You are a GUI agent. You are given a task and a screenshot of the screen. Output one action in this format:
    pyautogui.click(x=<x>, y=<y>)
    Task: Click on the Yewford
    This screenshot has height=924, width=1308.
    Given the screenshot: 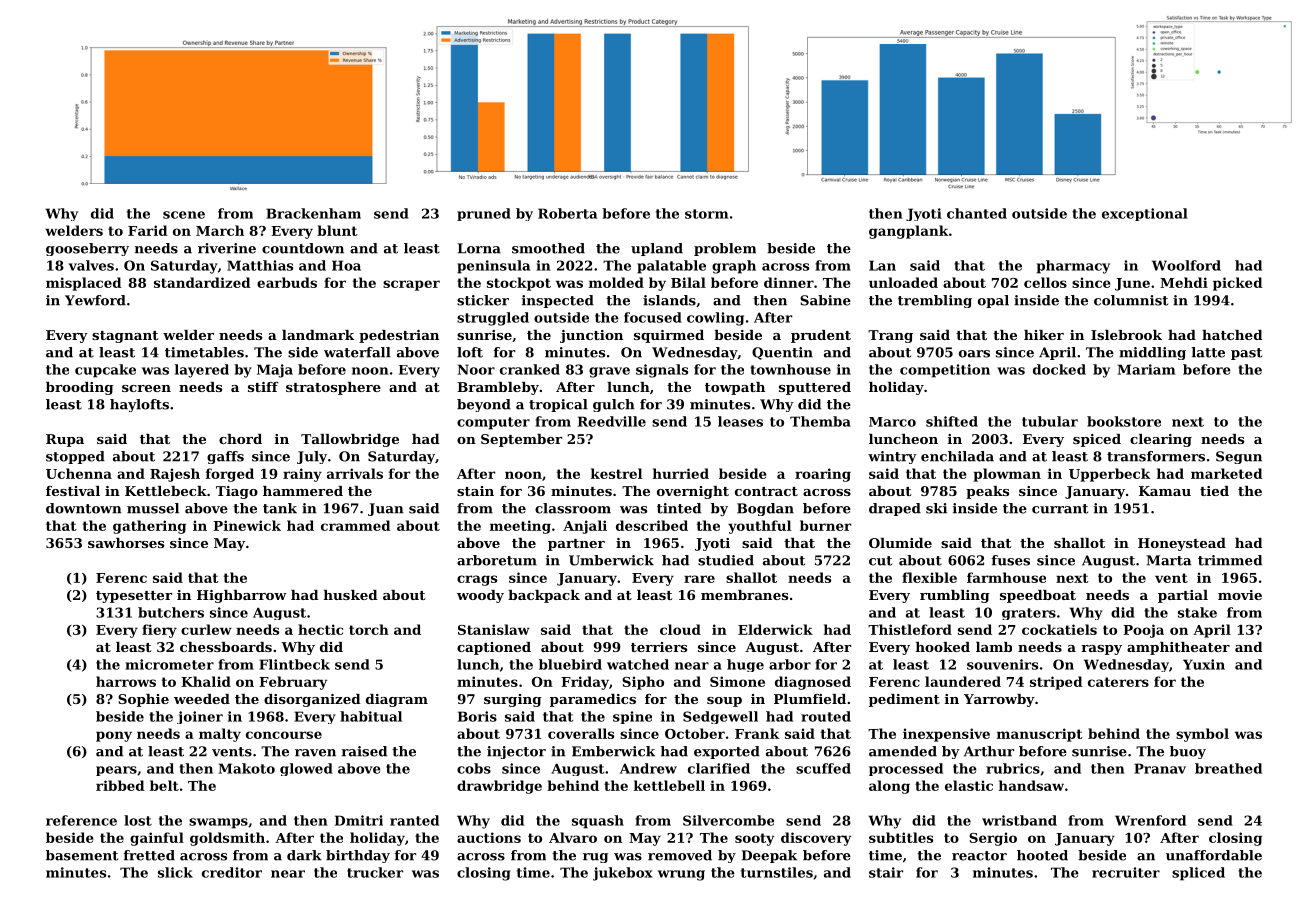 What is the action you would take?
    pyautogui.click(x=95, y=300)
